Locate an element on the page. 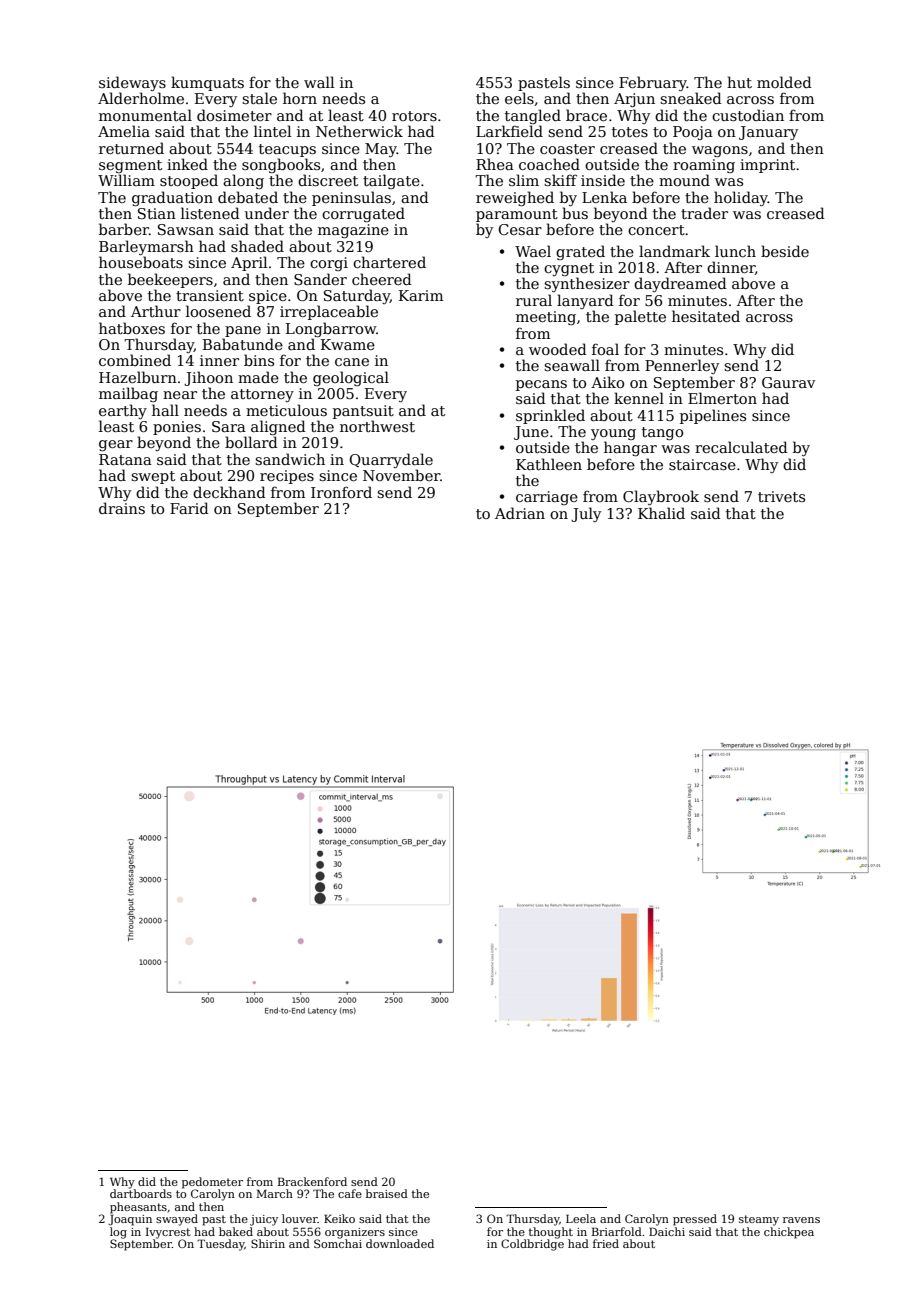  eels is located at coordinates (519, 98).
